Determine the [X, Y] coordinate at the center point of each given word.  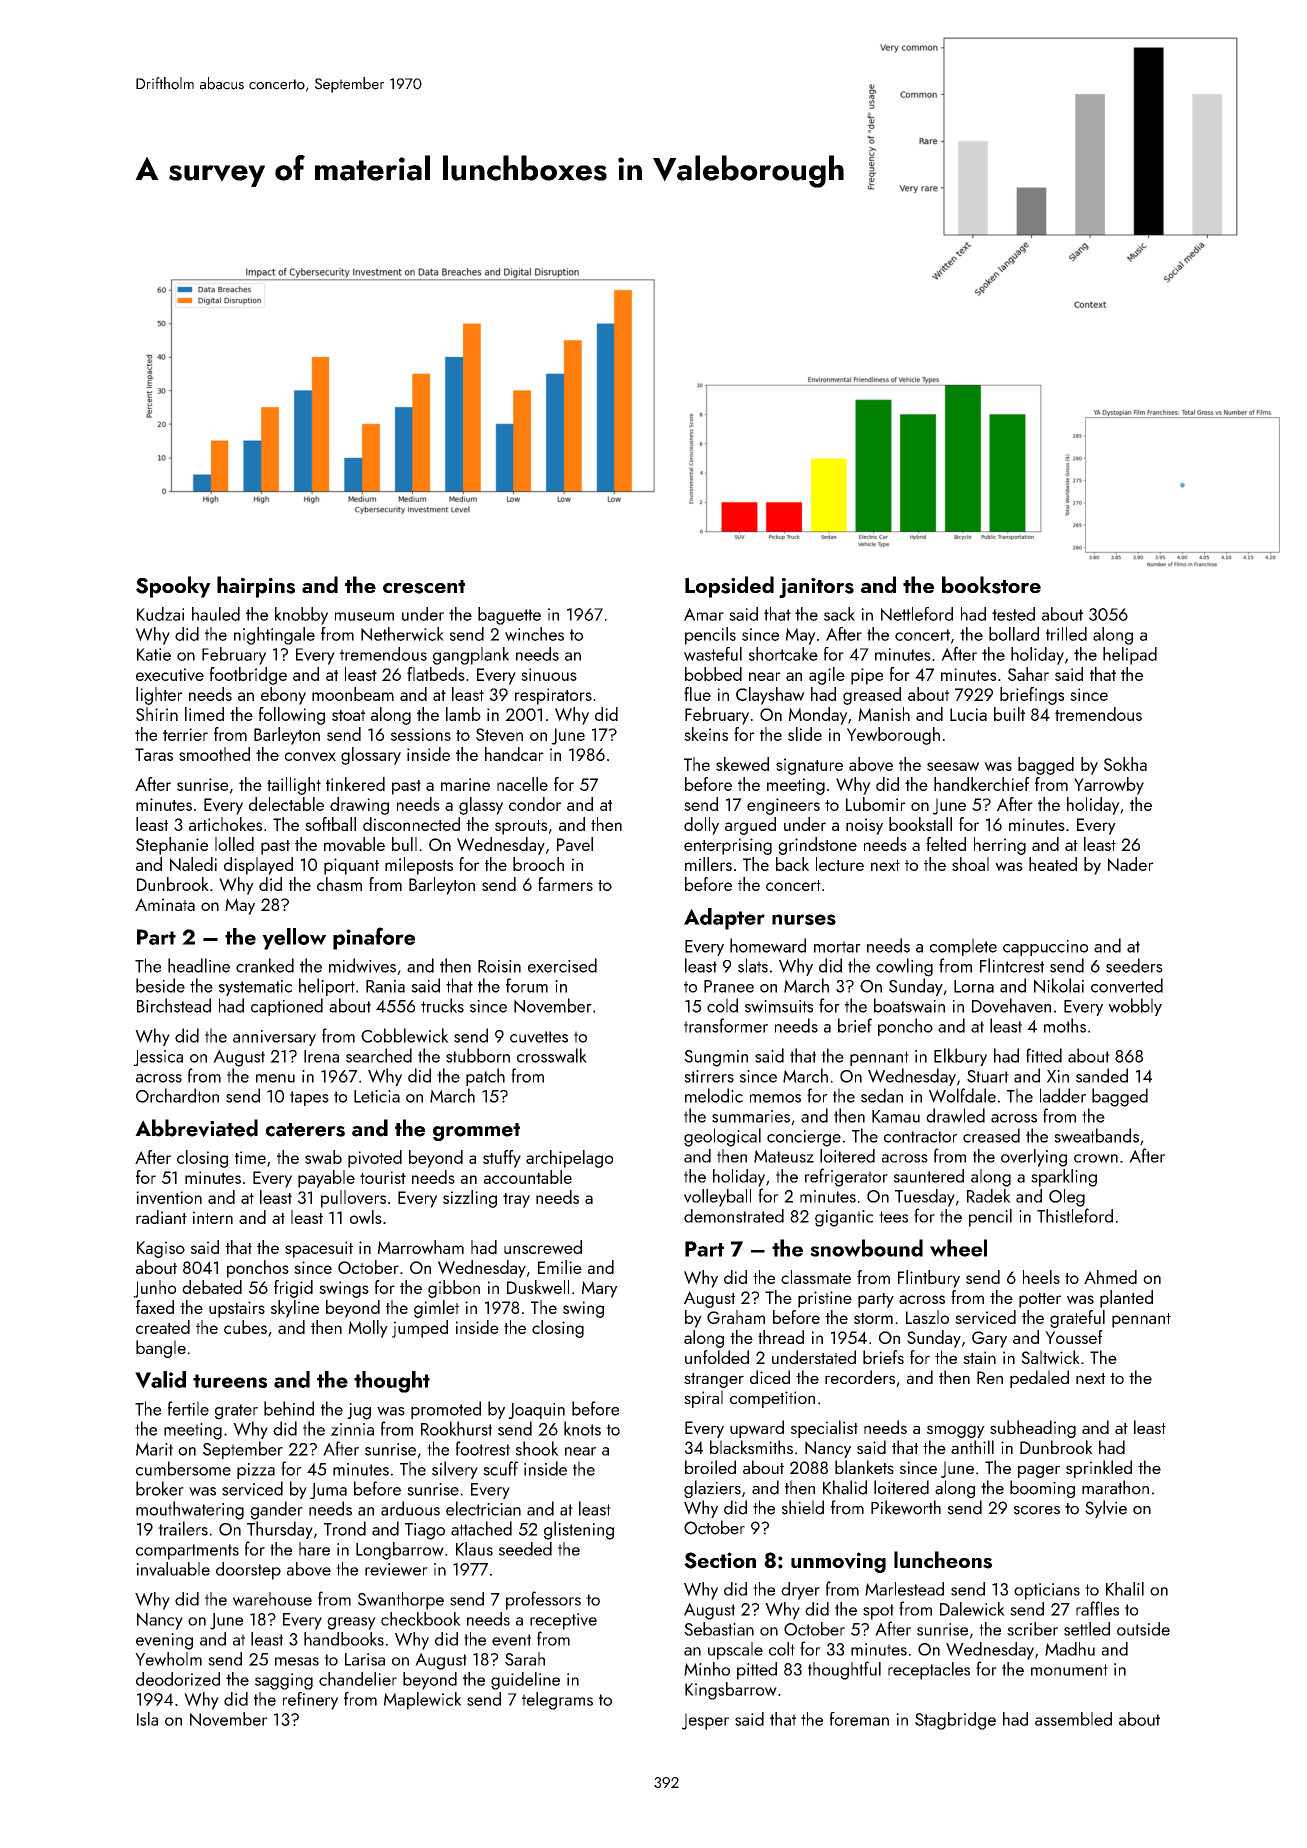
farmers [565, 884]
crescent [424, 587]
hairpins [256, 587]
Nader [1131, 864]
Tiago [425, 1531]
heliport [327, 987]
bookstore [991, 585]
